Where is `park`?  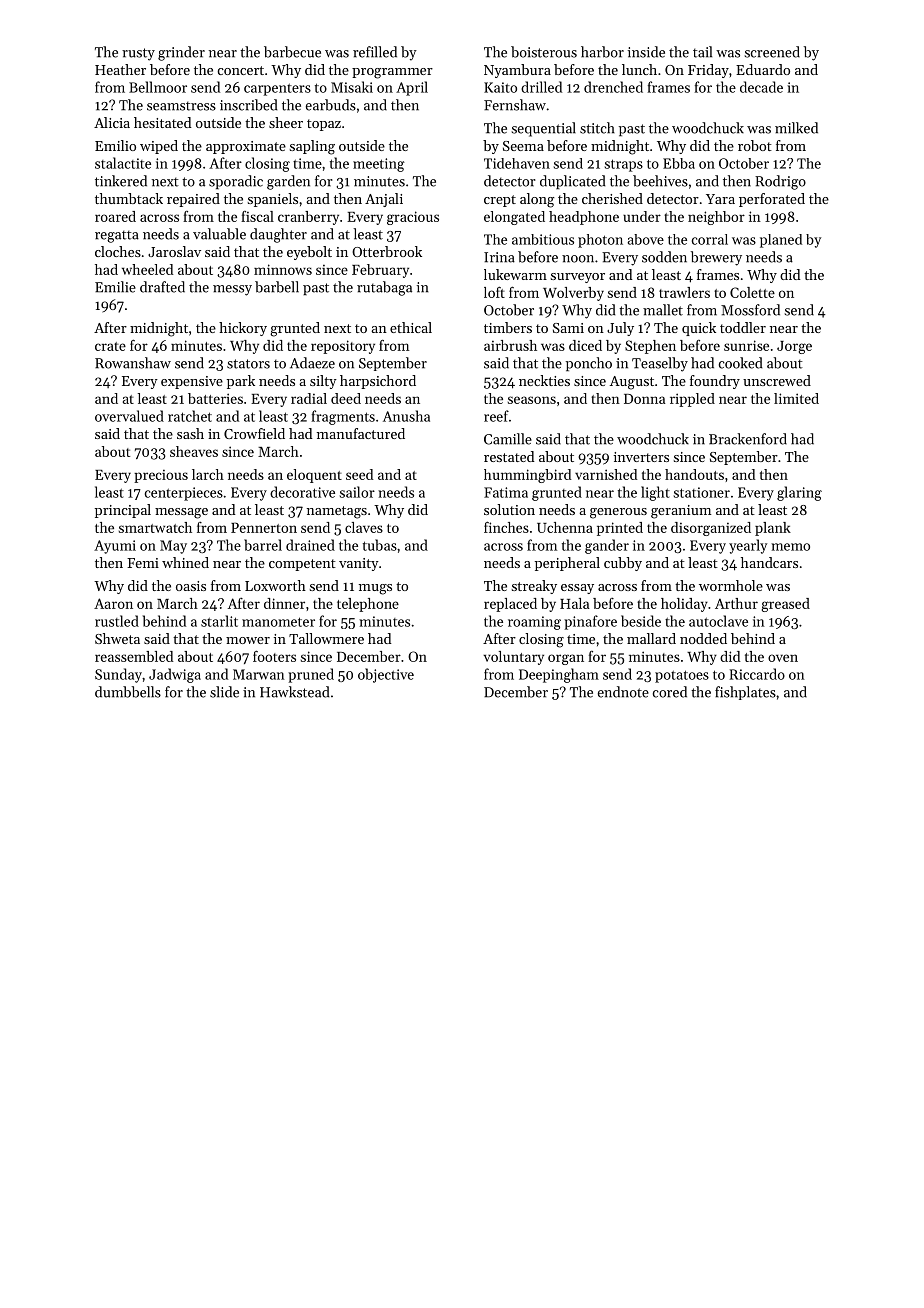
park is located at coordinates (241, 382).
